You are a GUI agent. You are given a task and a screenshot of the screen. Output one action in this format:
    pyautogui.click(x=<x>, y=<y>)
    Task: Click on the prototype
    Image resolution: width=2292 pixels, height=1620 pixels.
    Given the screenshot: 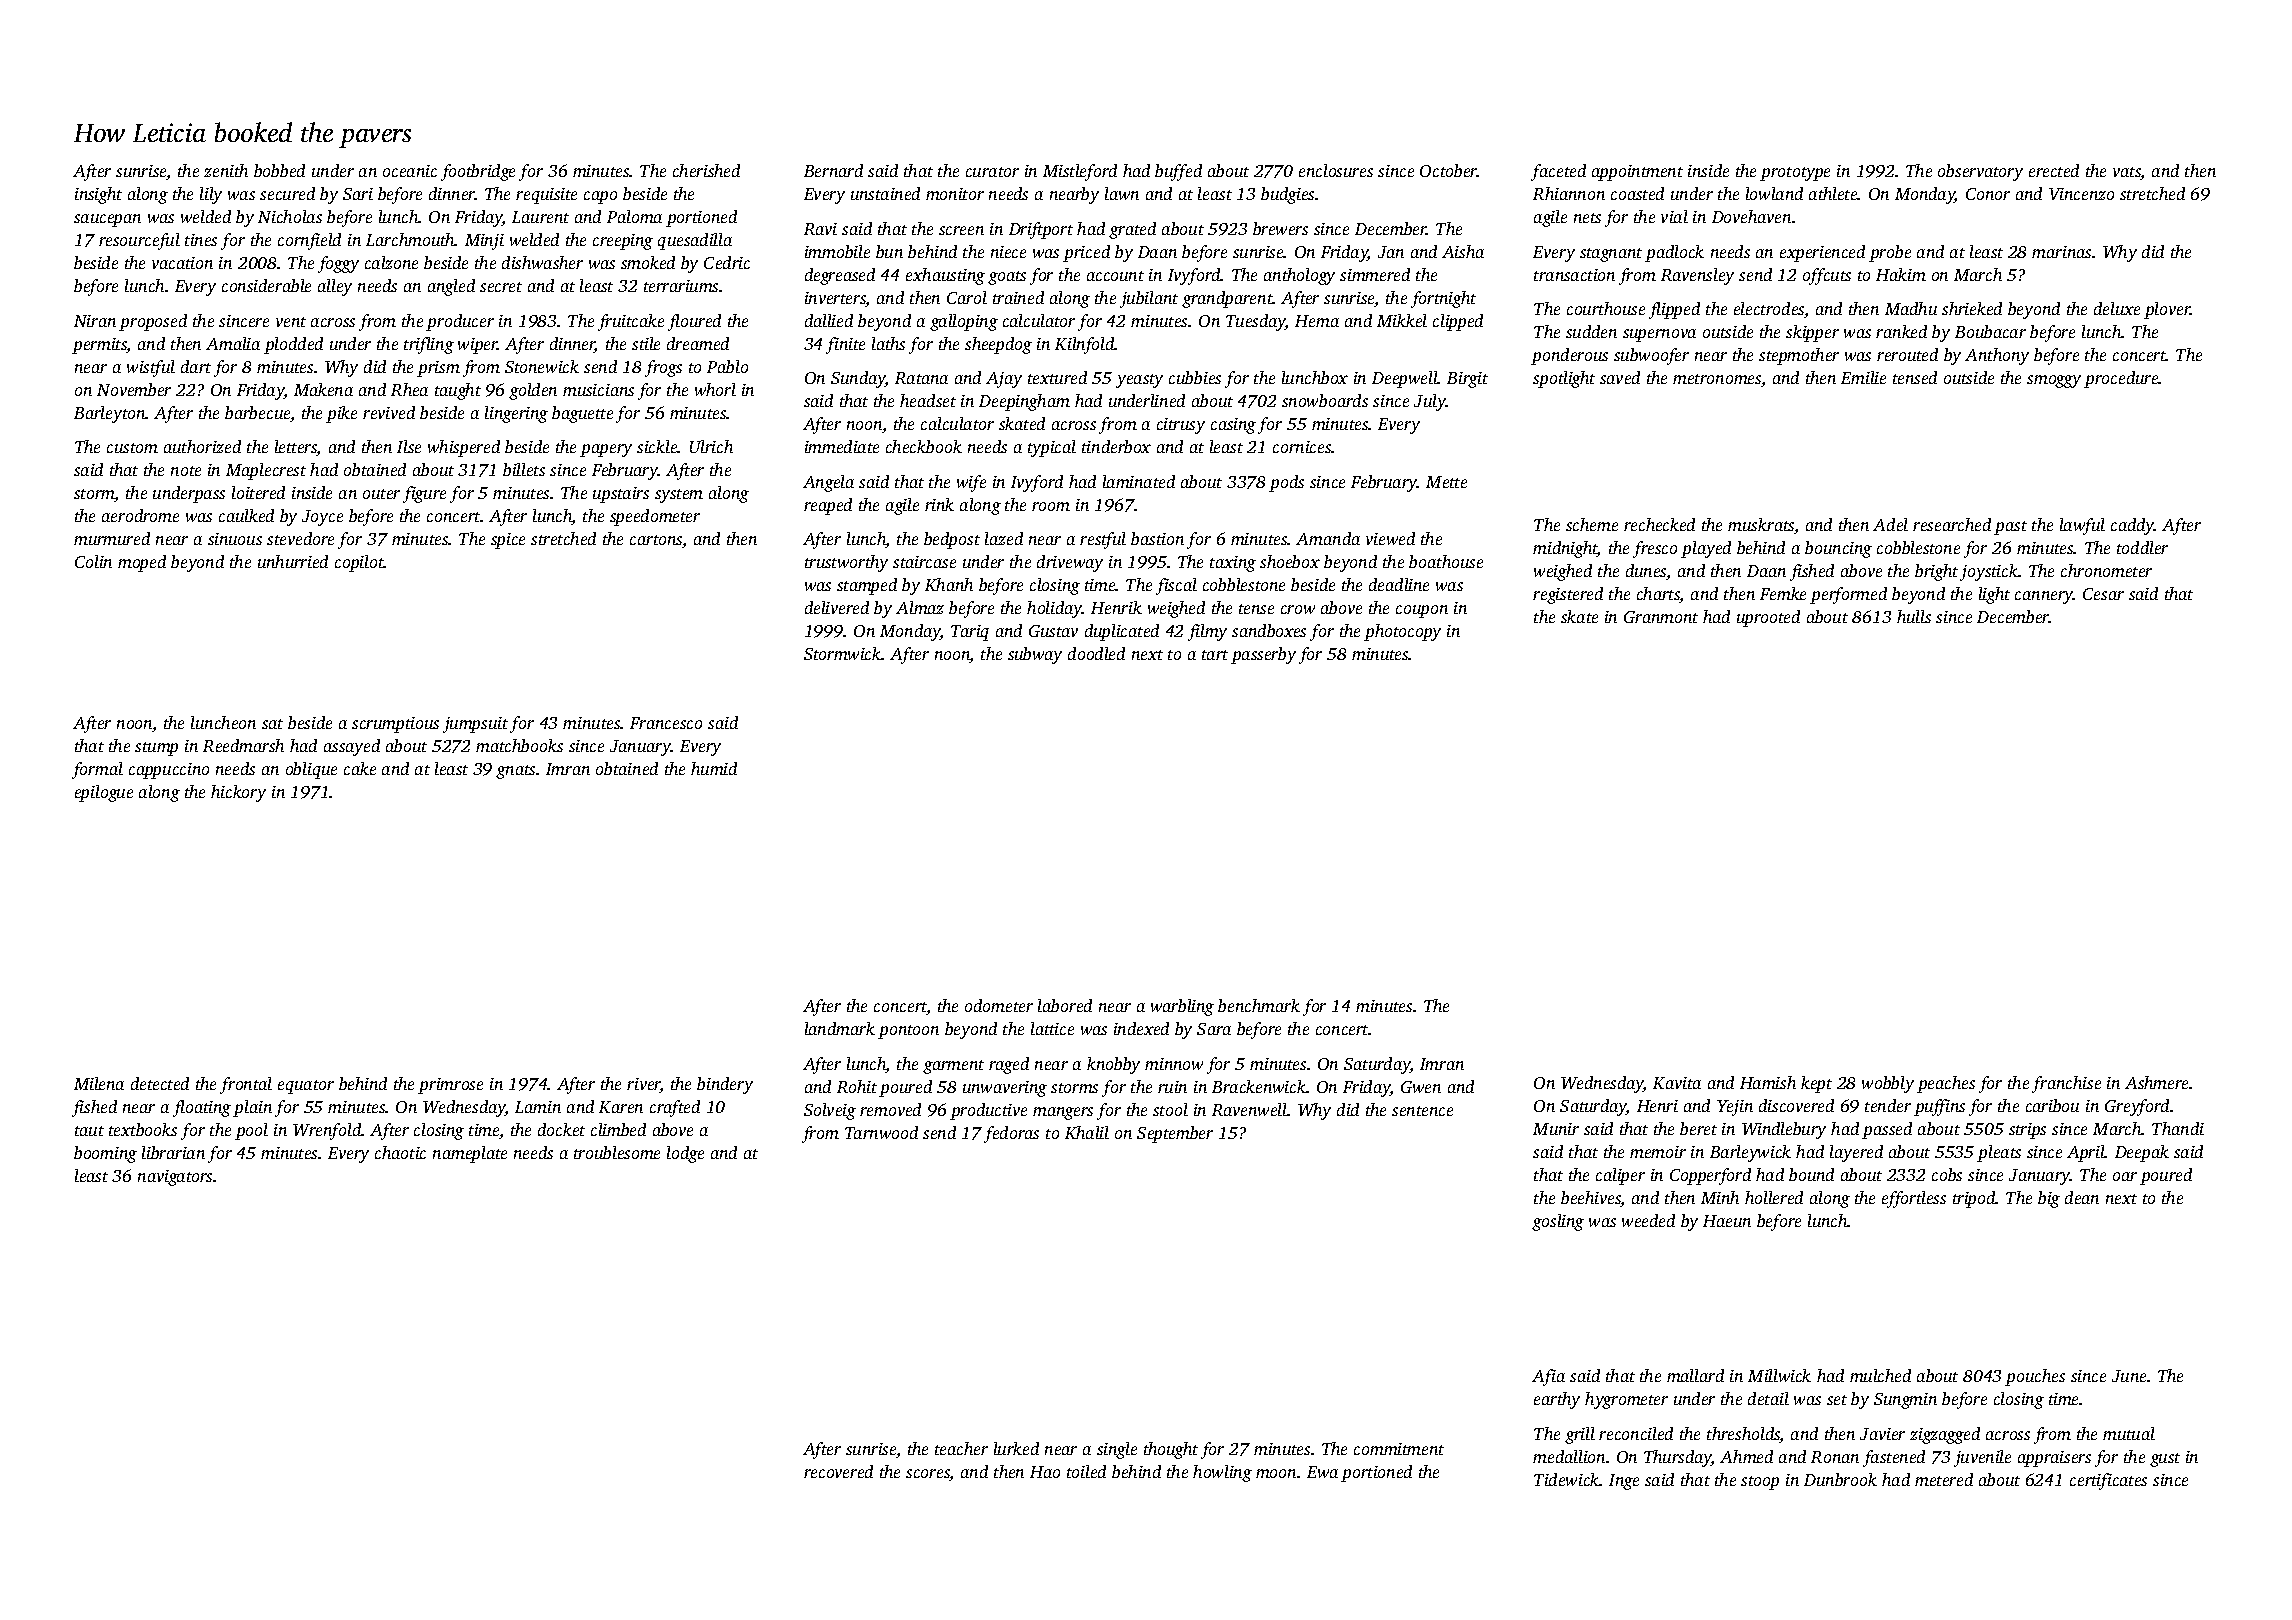 What is the action you would take?
    pyautogui.click(x=1795, y=174)
